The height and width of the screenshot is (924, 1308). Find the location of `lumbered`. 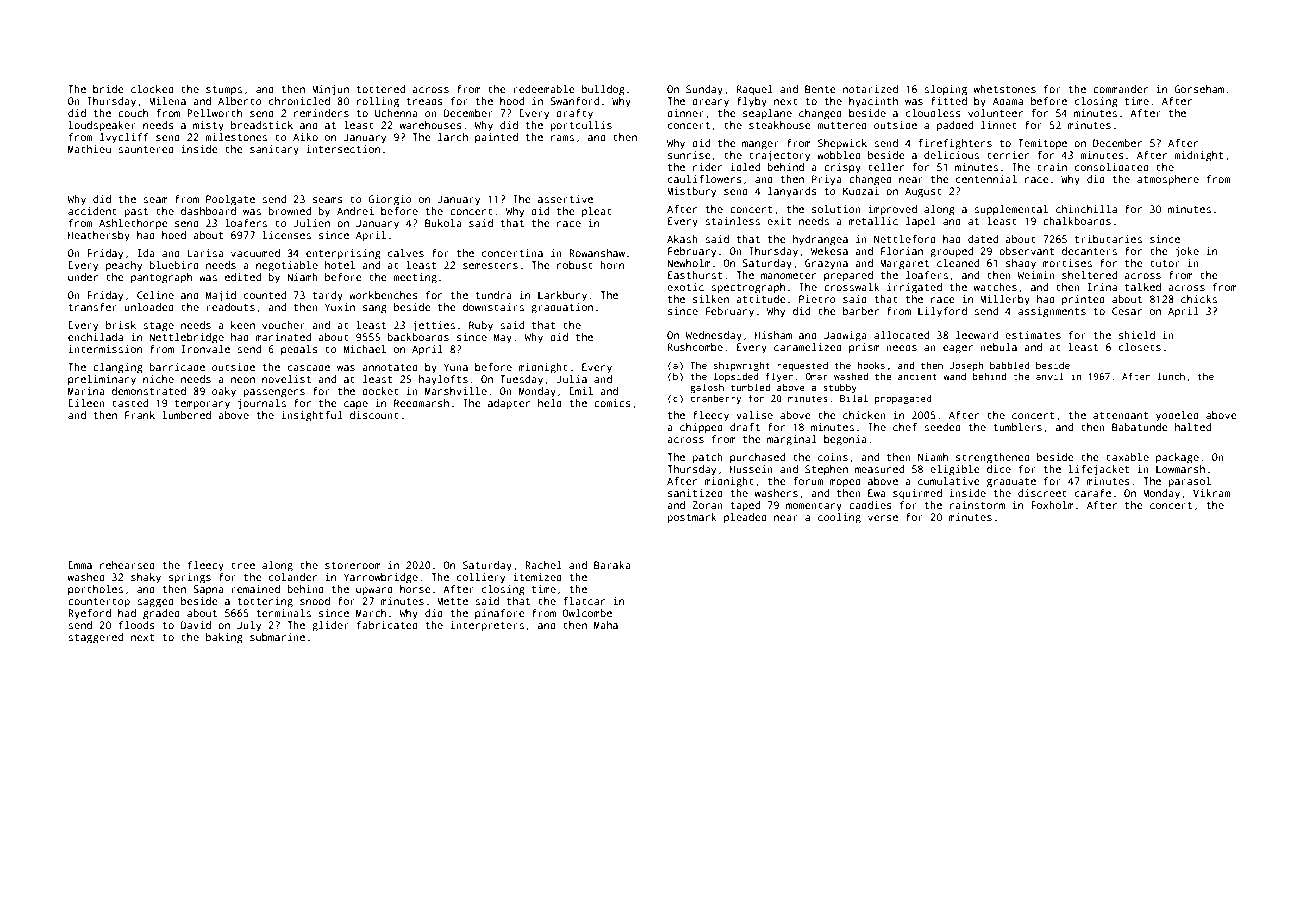

lumbered is located at coordinates (186, 415).
